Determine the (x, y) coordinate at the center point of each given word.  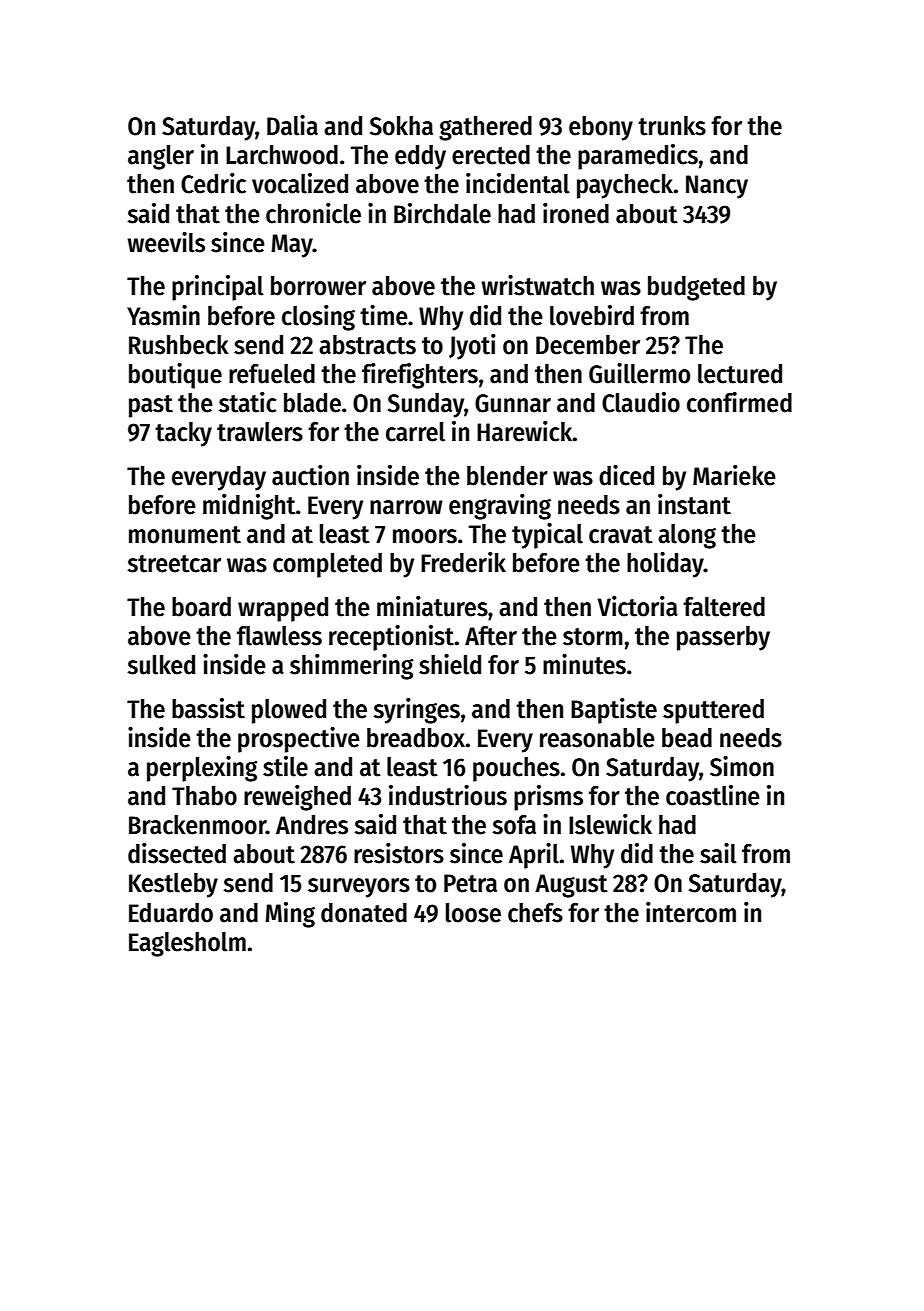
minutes (584, 664)
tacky (183, 434)
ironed (576, 213)
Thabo (204, 796)
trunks (672, 126)
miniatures (432, 606)
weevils (166, 242)
